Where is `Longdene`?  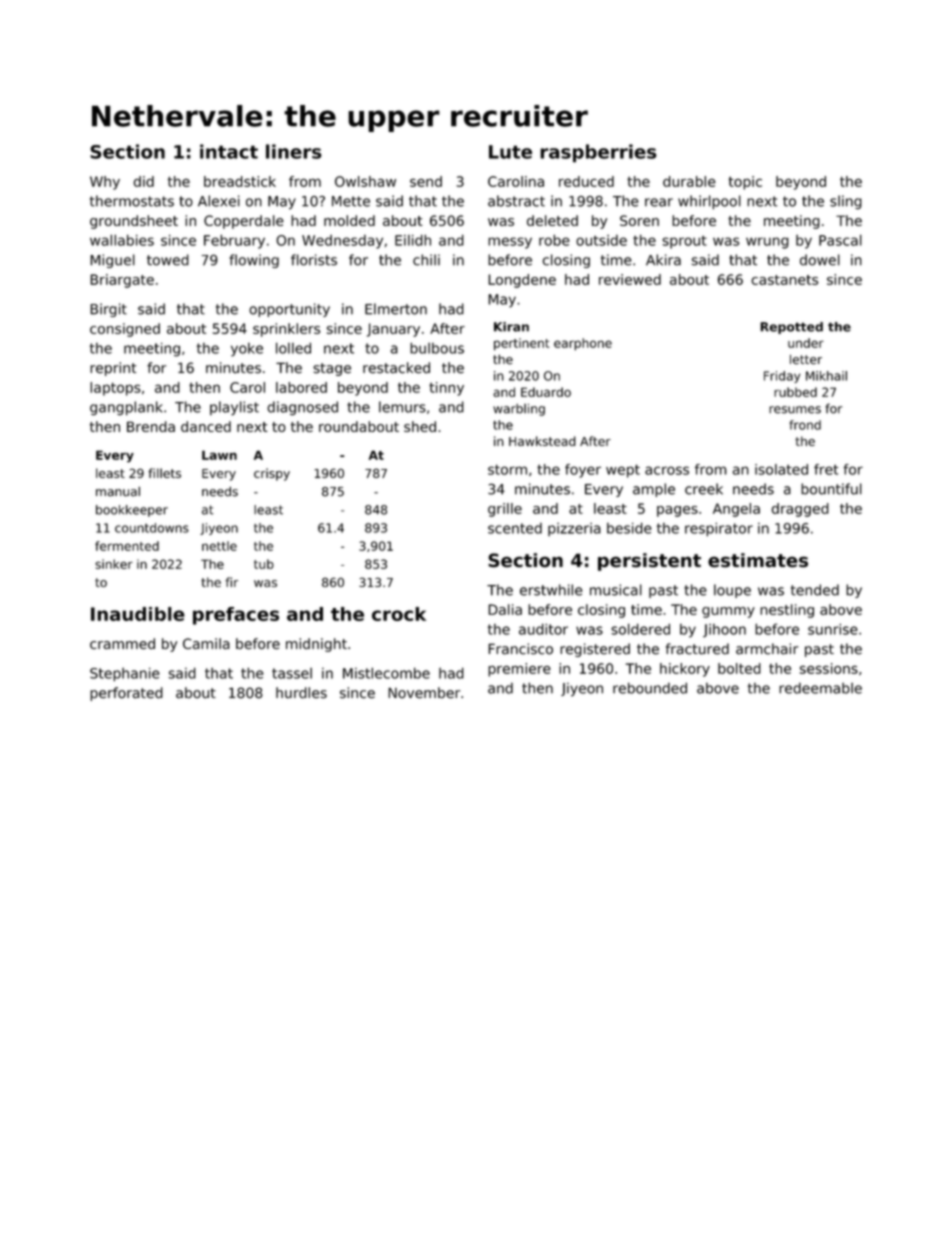 Longdene is located at coordinates (522, 281).
